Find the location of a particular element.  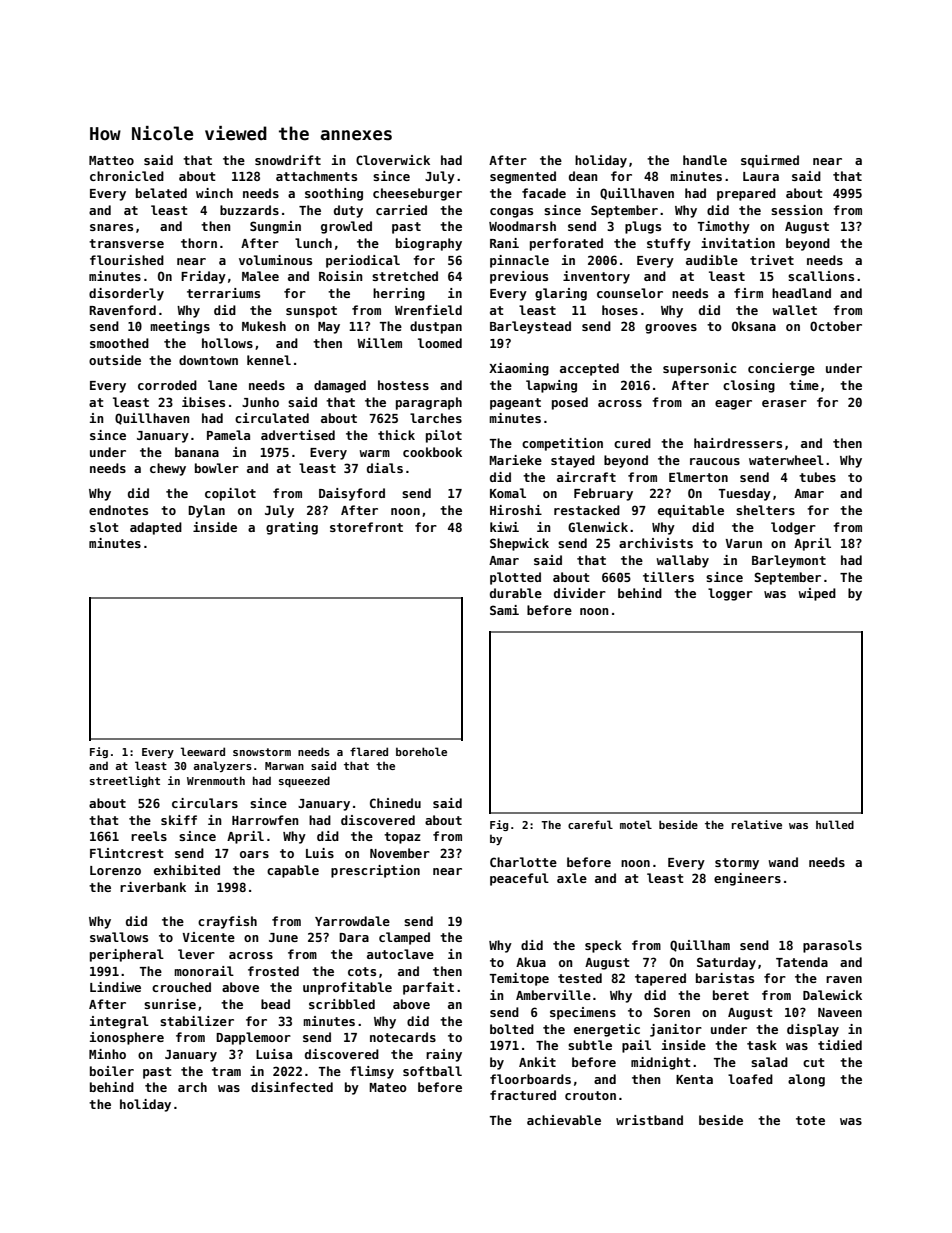

disinfected is located at coordinates (292, 1087).
